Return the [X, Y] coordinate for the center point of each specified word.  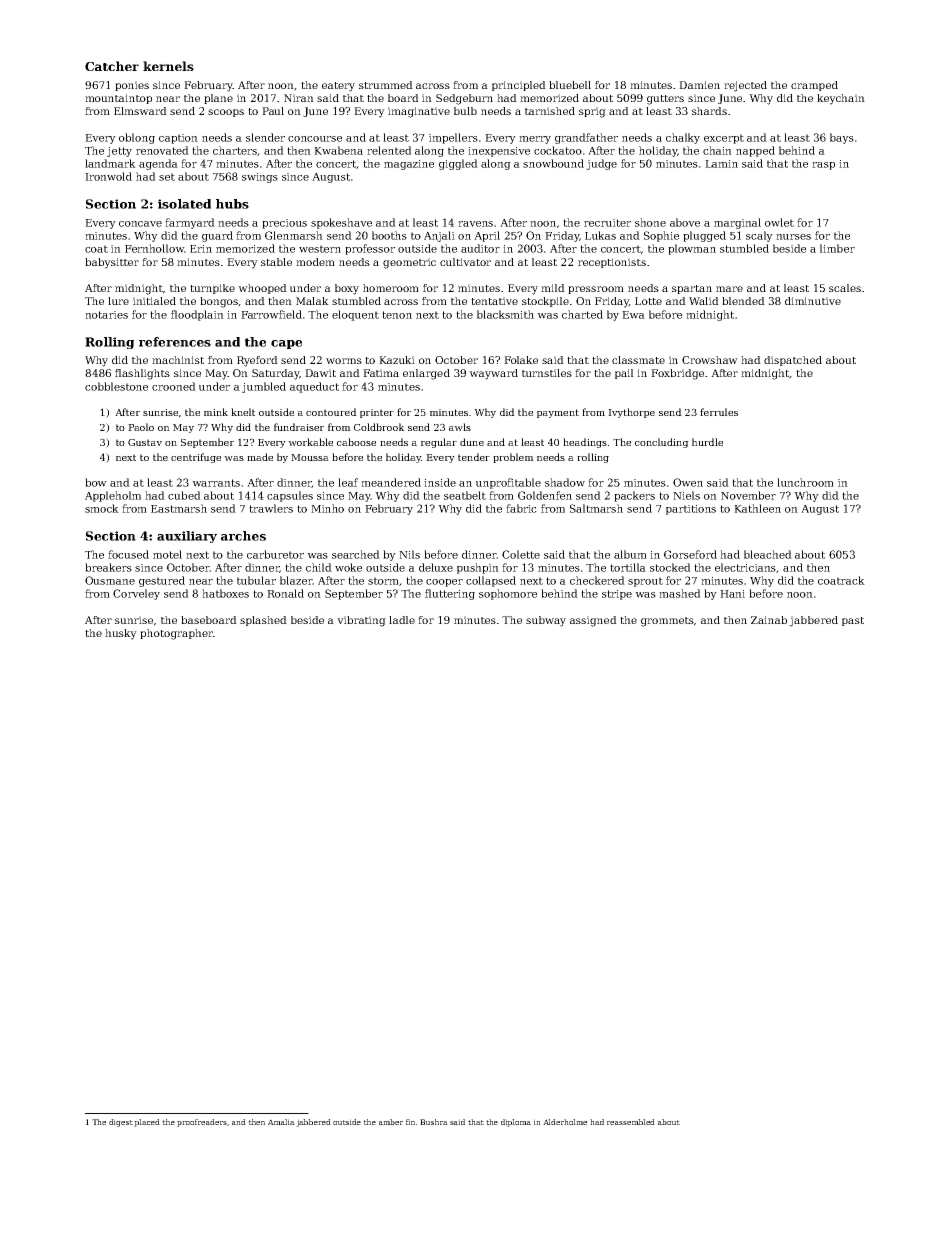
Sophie [661, 236]
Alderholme [565, 1122]
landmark [110, 163]
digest [121, 1123]
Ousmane [110, 580]
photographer [176, 634]
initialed [154, 301]
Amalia [281, 1122]
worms [344, 361]
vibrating [361, 621]
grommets [667, 622]
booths [389, 235]
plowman [692, 249]
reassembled [631, 1122]
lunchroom [805, 482]
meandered [391, 482]
